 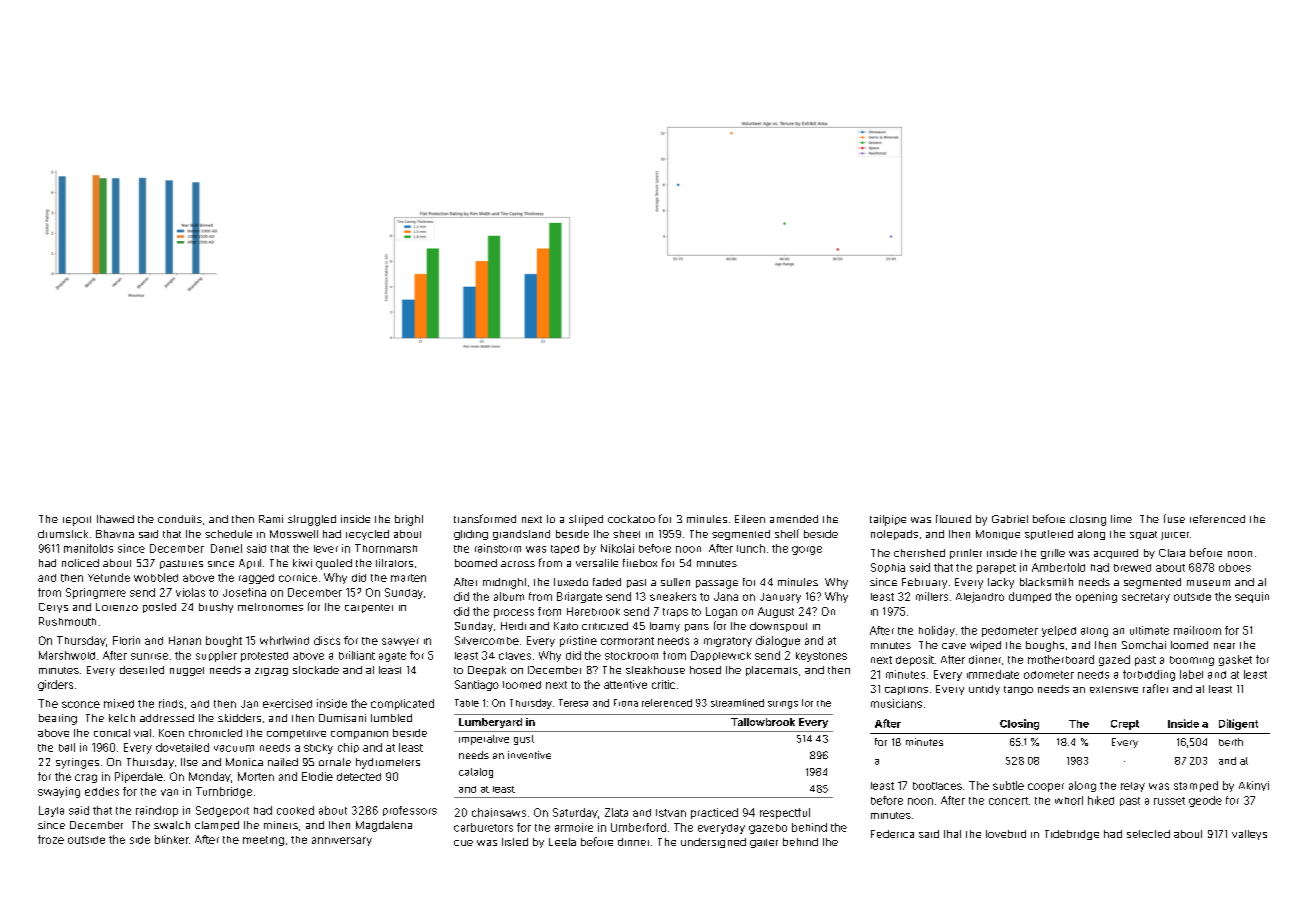 What do you see at coordinates (1049, 535) in the image?
I see `sputtered` at bounding box center [1049, 535].
